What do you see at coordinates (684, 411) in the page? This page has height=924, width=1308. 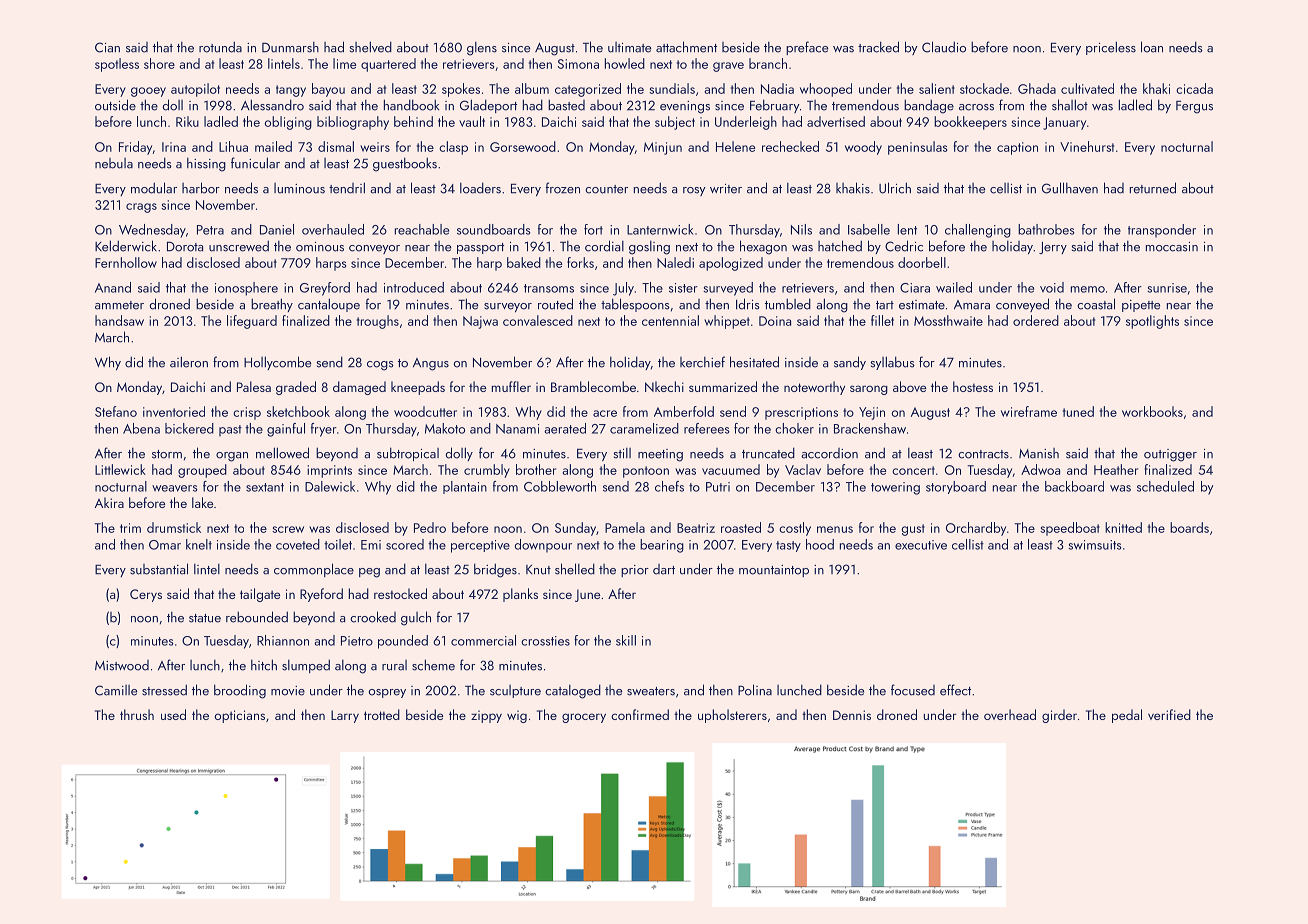 I see `Amberfold` at bounding box center [684, 411].
